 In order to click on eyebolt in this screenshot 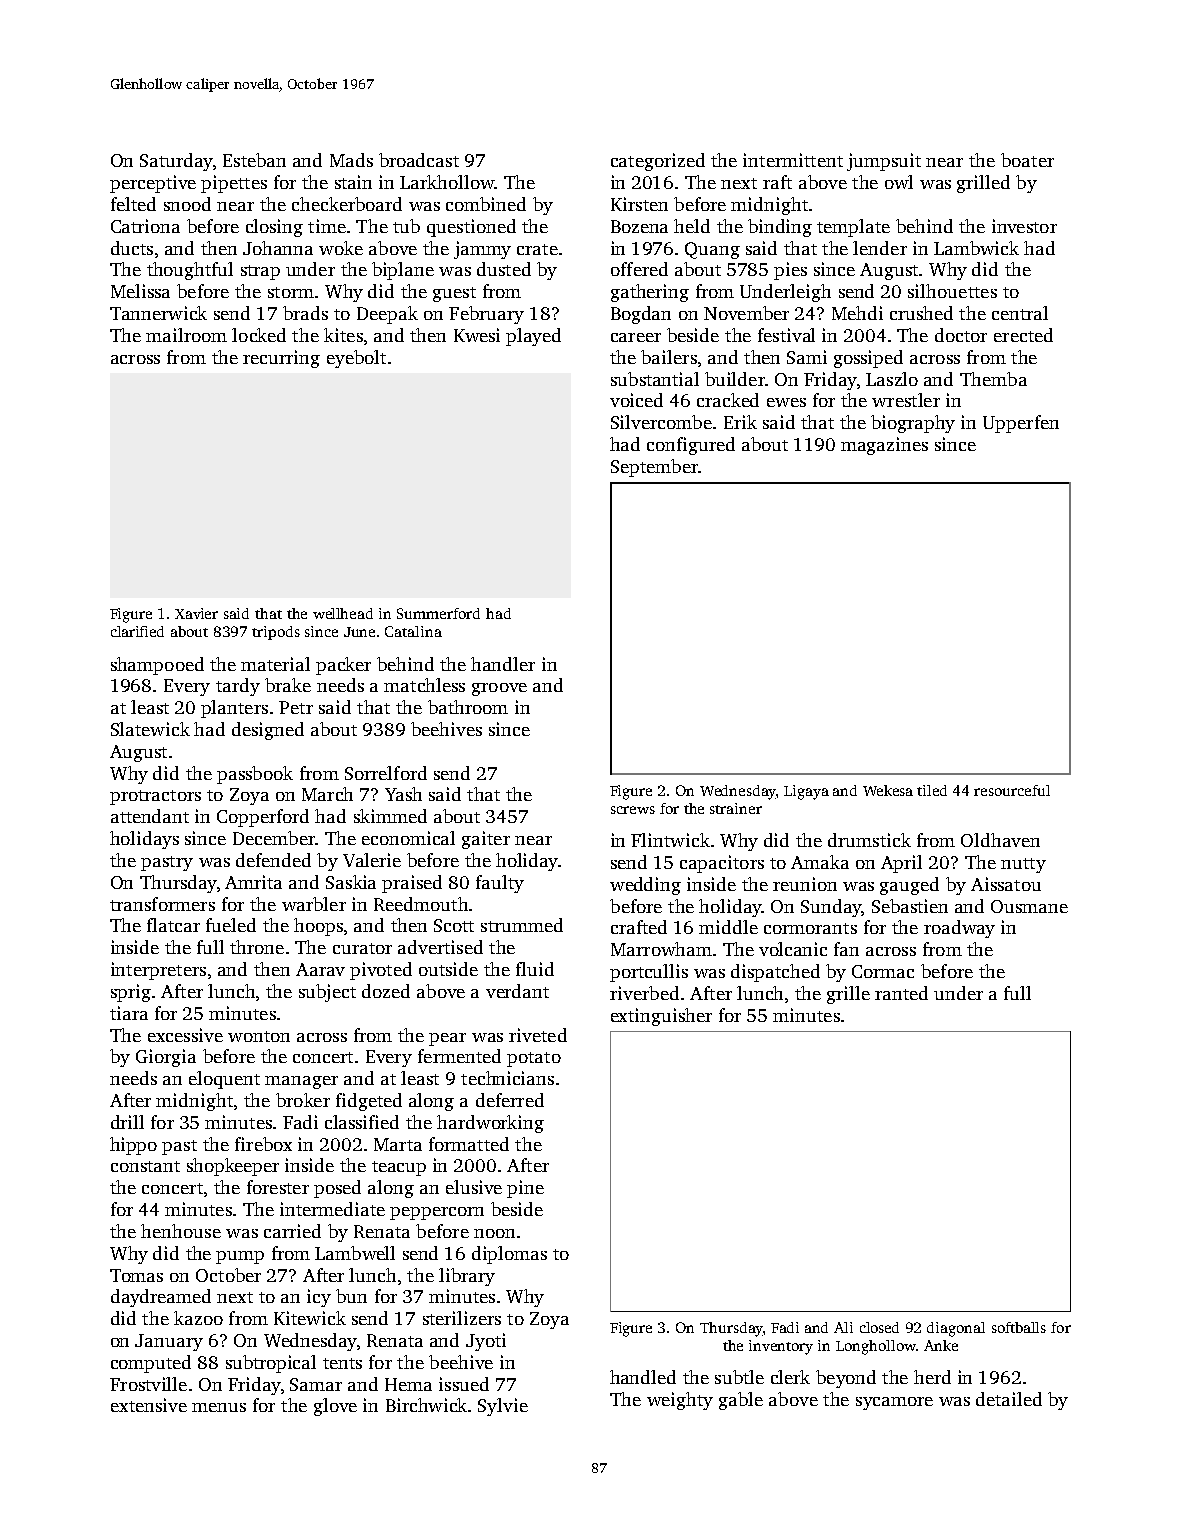, I will do `click(356, 359)`.
